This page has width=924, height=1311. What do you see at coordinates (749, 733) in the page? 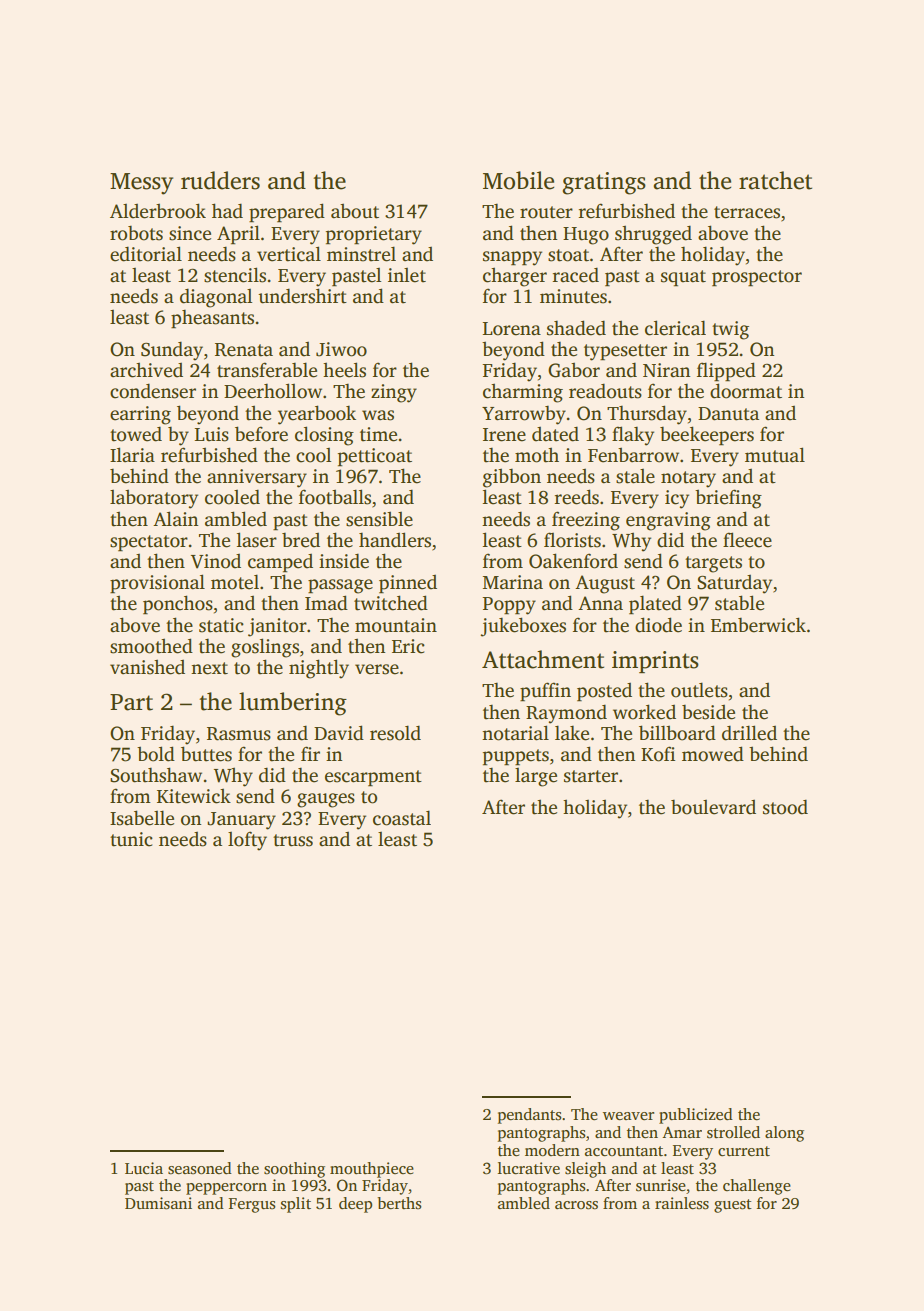
I see `drilled` at bounding box center [749, 733].
